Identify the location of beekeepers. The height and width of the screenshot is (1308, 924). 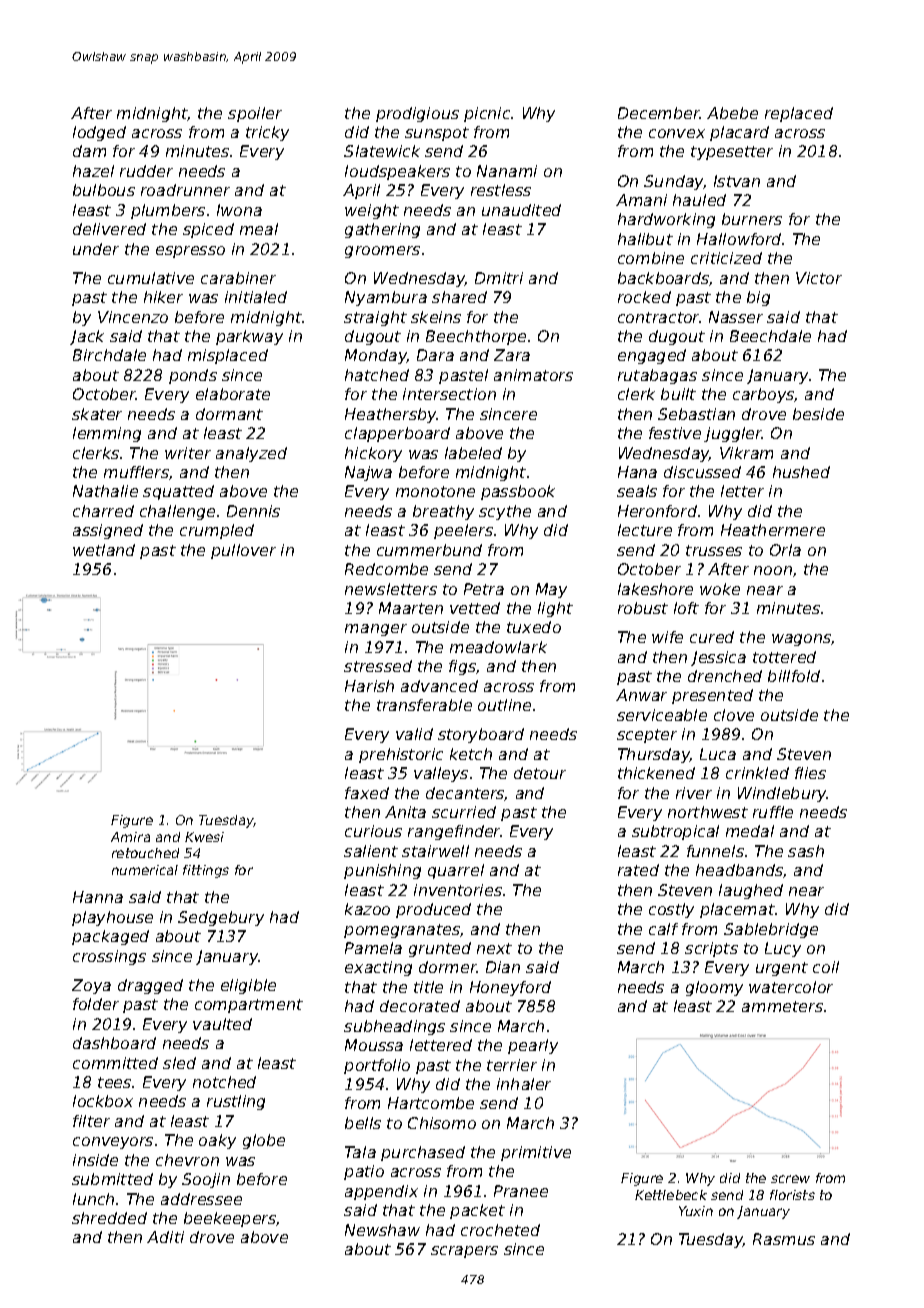
(230, 1219).
